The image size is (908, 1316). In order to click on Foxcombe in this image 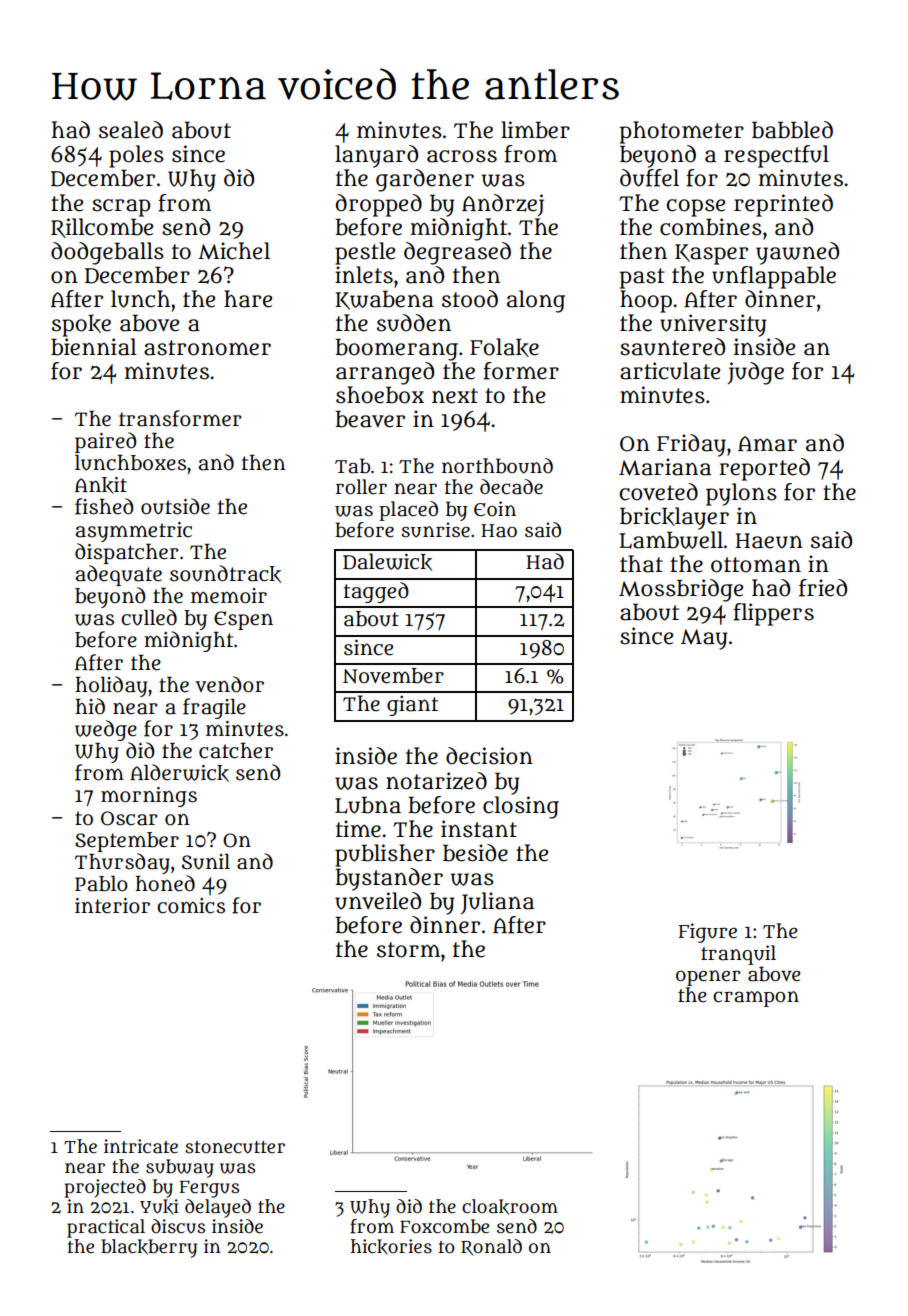, I will do `click(444, 1226)`.
